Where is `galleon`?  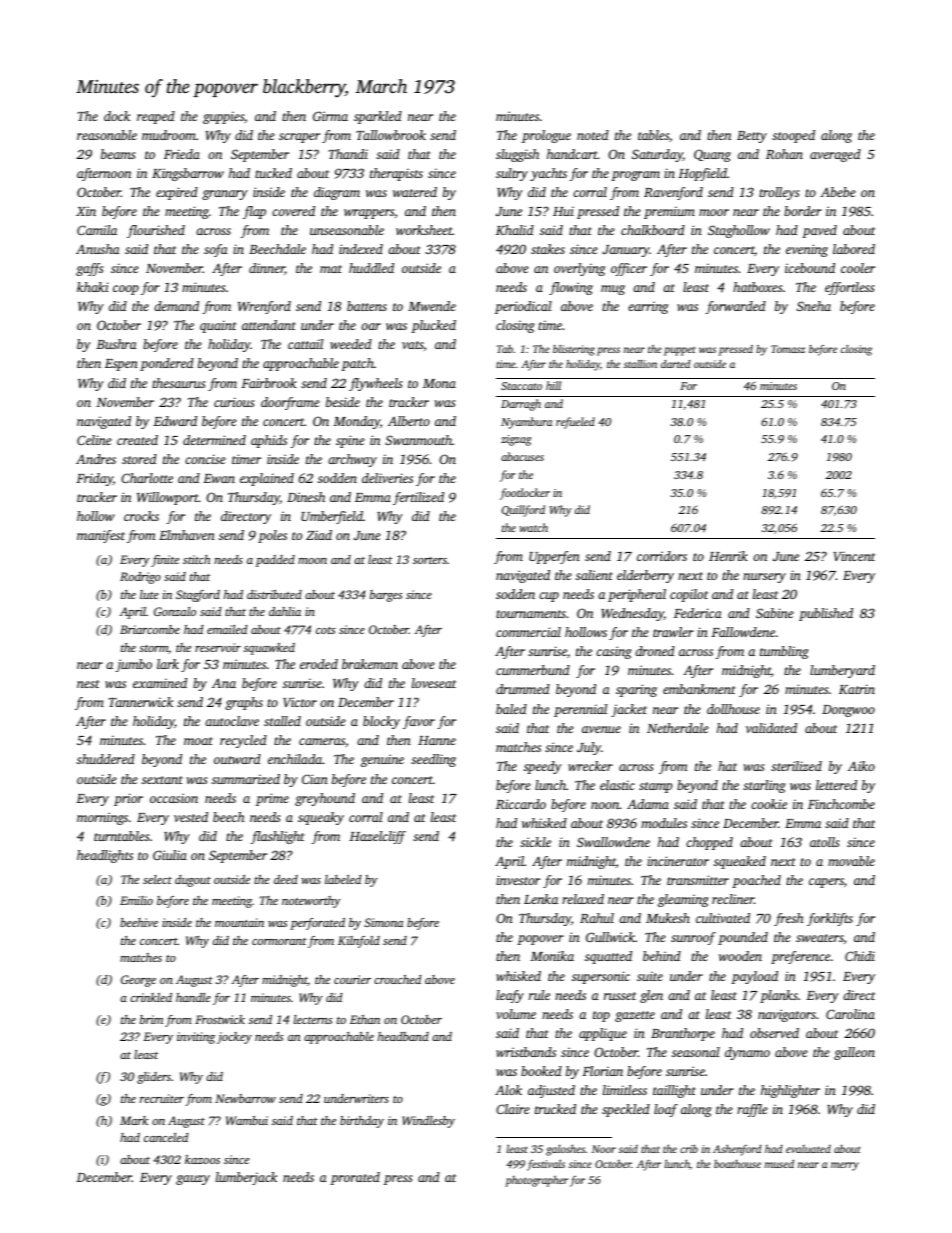
galleon is located at coordinates (854, 1053).
